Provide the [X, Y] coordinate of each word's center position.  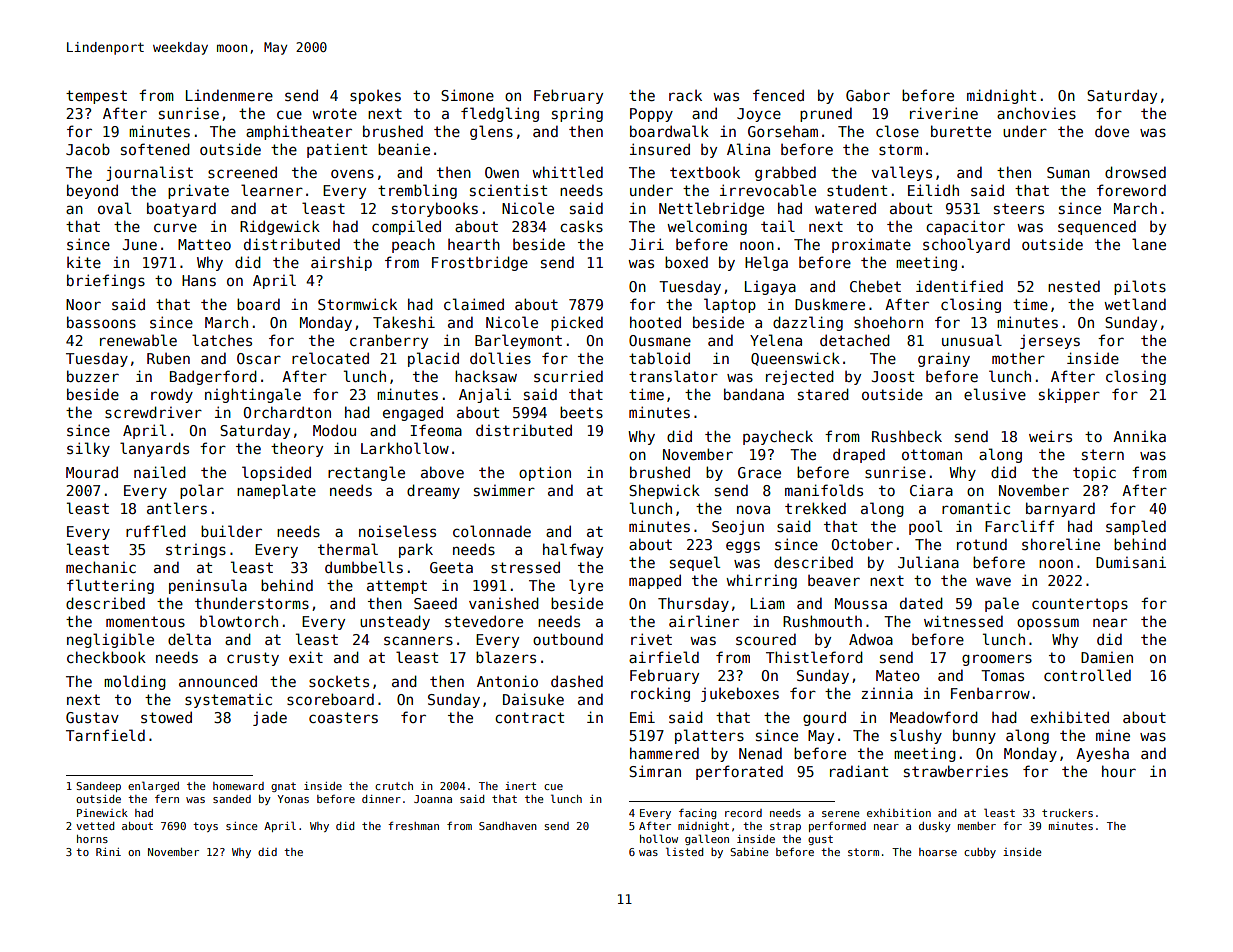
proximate [871, 245]
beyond [92, 191]
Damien [1107, 657]
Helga [766, 263]
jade [270, 718]
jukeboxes [740, 694]
